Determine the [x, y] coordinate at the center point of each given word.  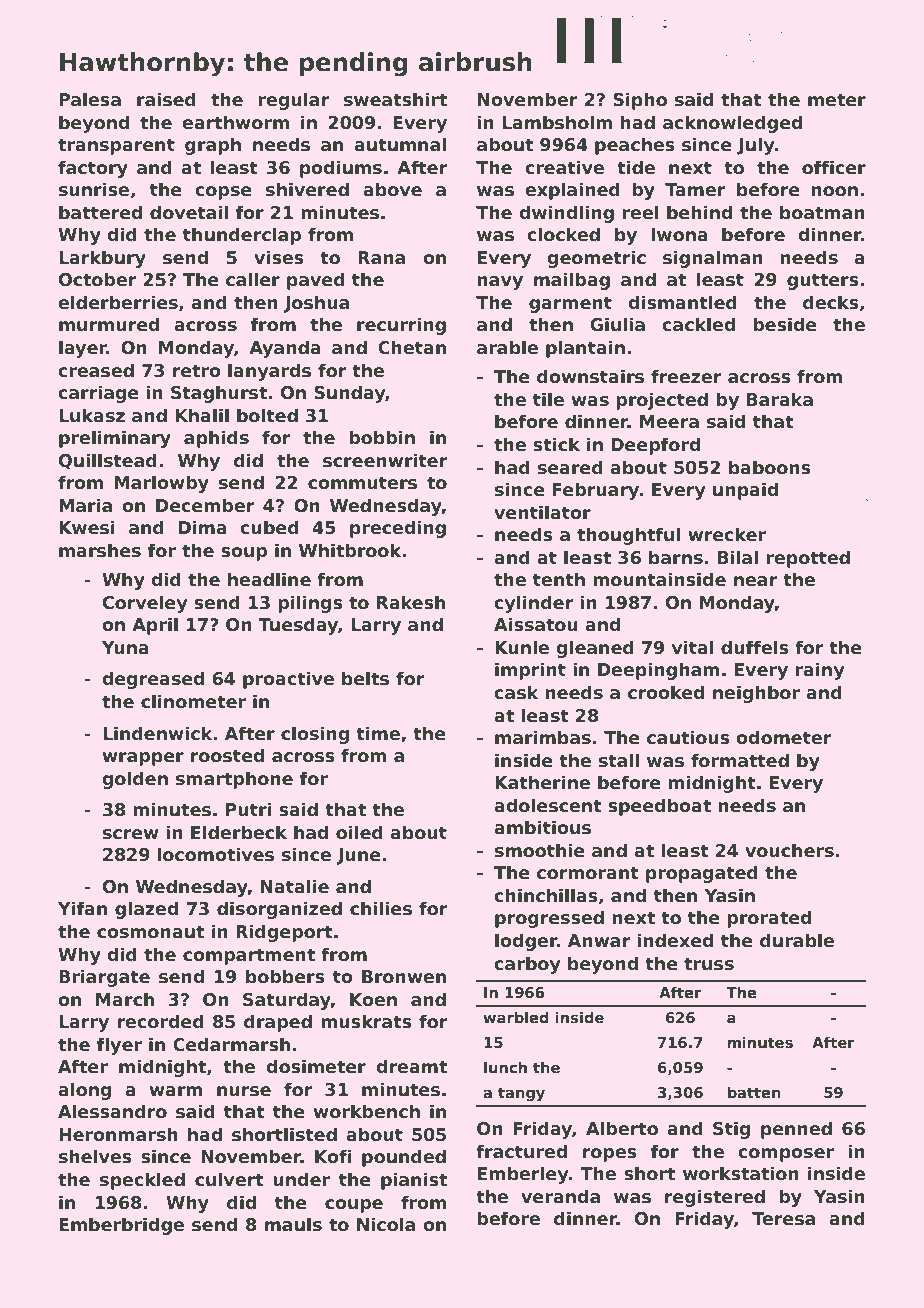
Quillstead [108, 461]
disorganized [279, 910]
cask [516, 692]
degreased [153, 680]
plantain [585, 349]
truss [709, 964]
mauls [293, 1224]
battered [100, 212]
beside [785, 324]
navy [500, 283]
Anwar [599, 941]
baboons [770, 467]
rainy [819, 671]
